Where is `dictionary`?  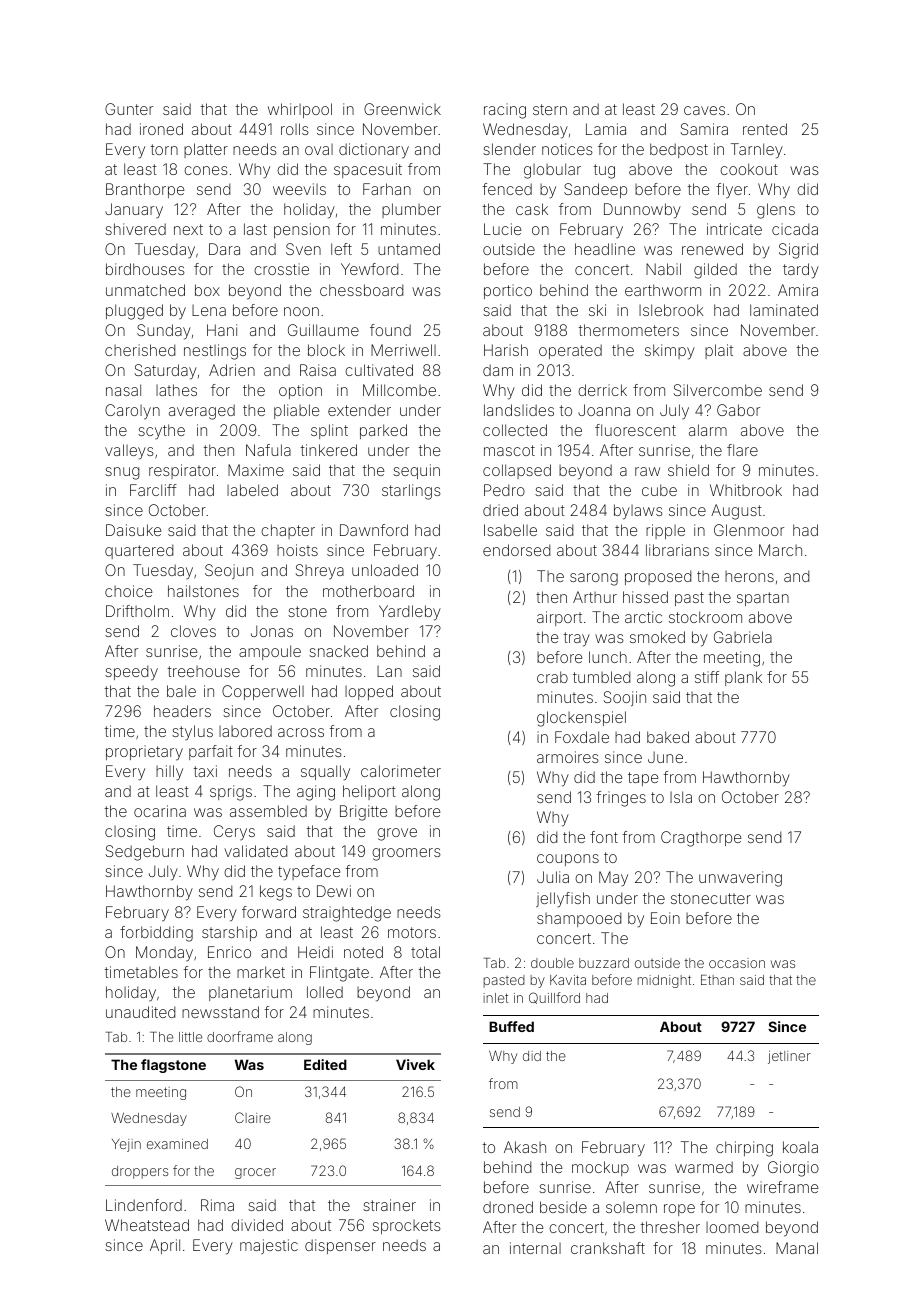
dictionary is located at coordinates (374, 151).
